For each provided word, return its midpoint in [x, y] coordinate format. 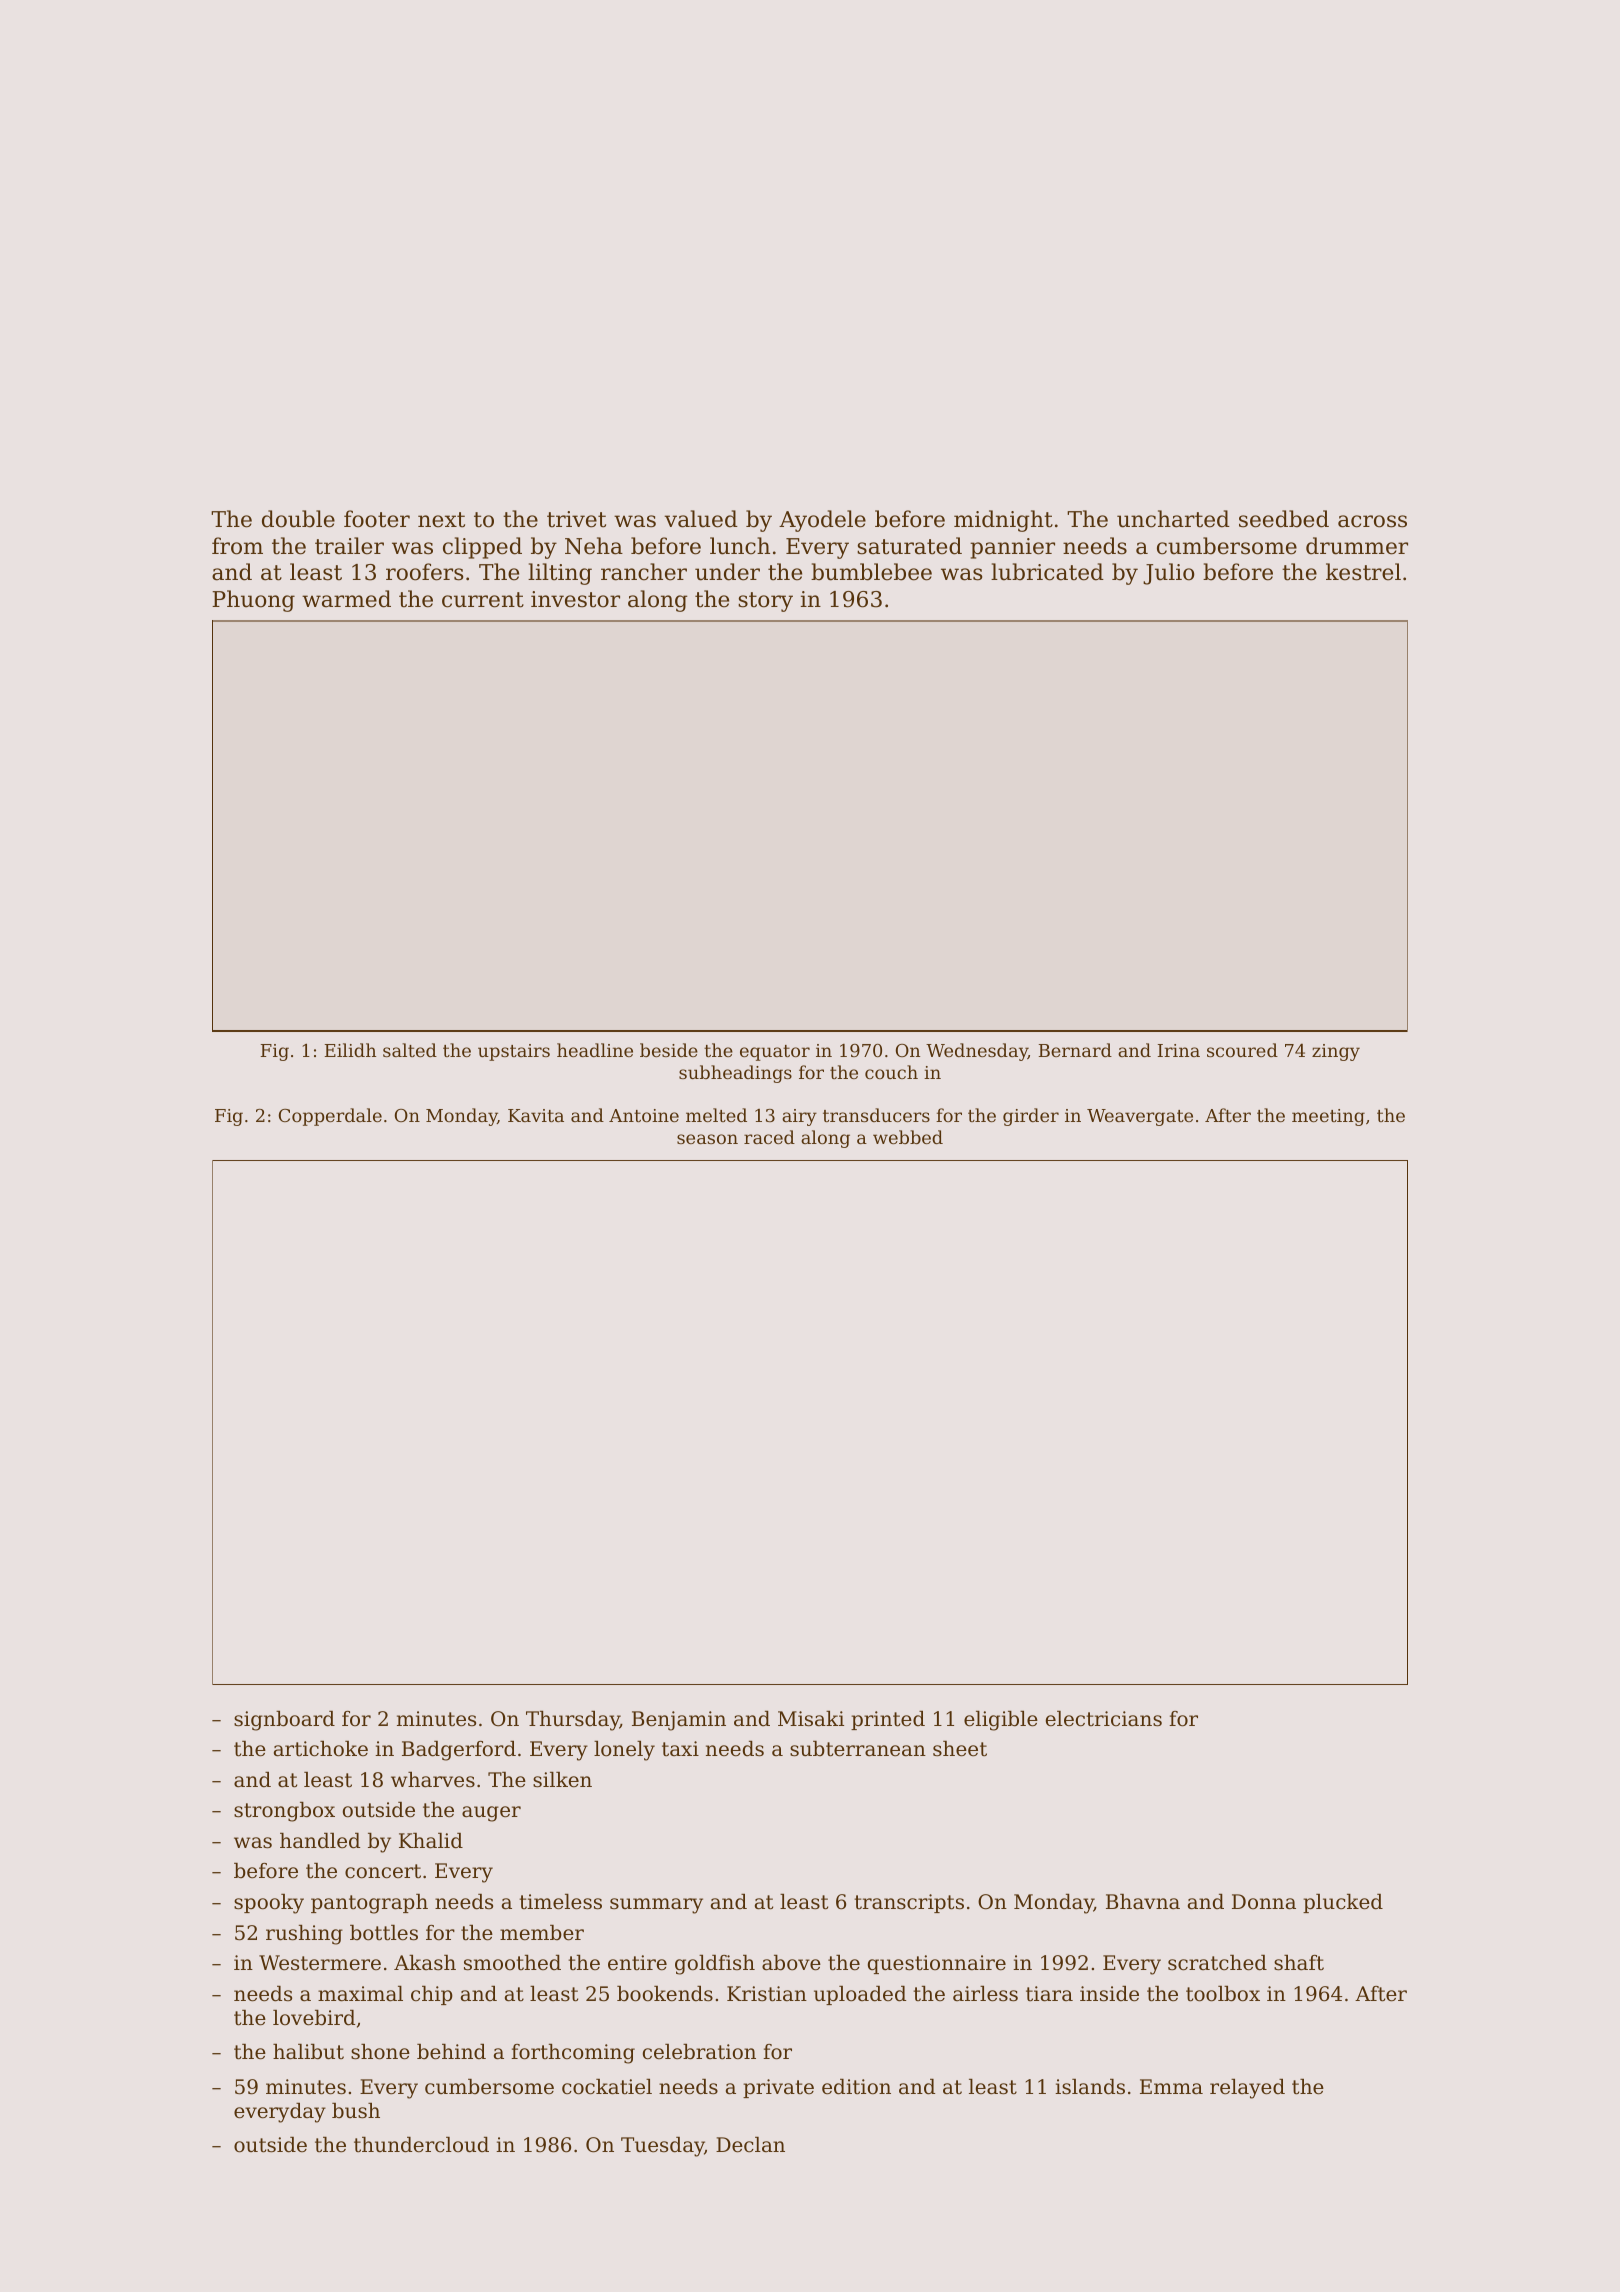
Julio [1168, 574]
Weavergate [1140, 1117]
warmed [346, 599]
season [707, 1139]
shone [380, 2052]
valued [701, 519]
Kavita [536, 1115]
